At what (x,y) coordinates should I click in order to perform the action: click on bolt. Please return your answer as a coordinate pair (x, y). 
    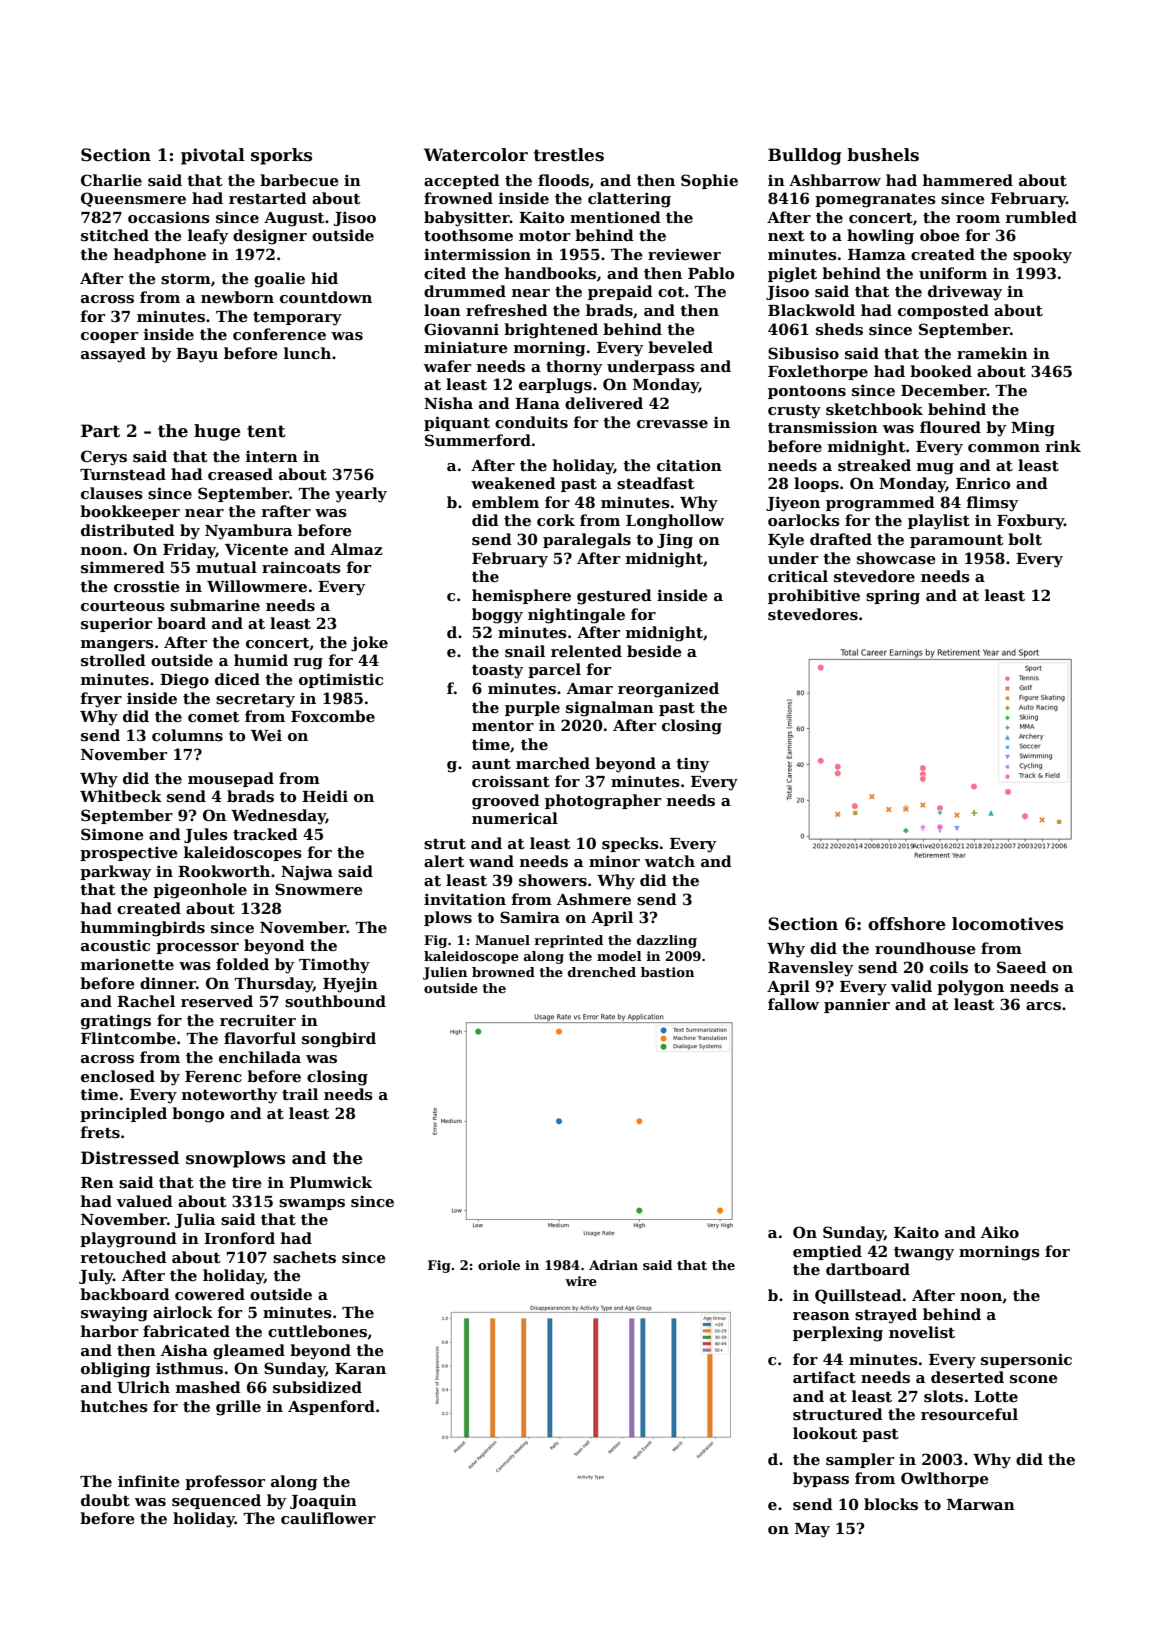
    Looking at the image, I should click on (1025, 539).
